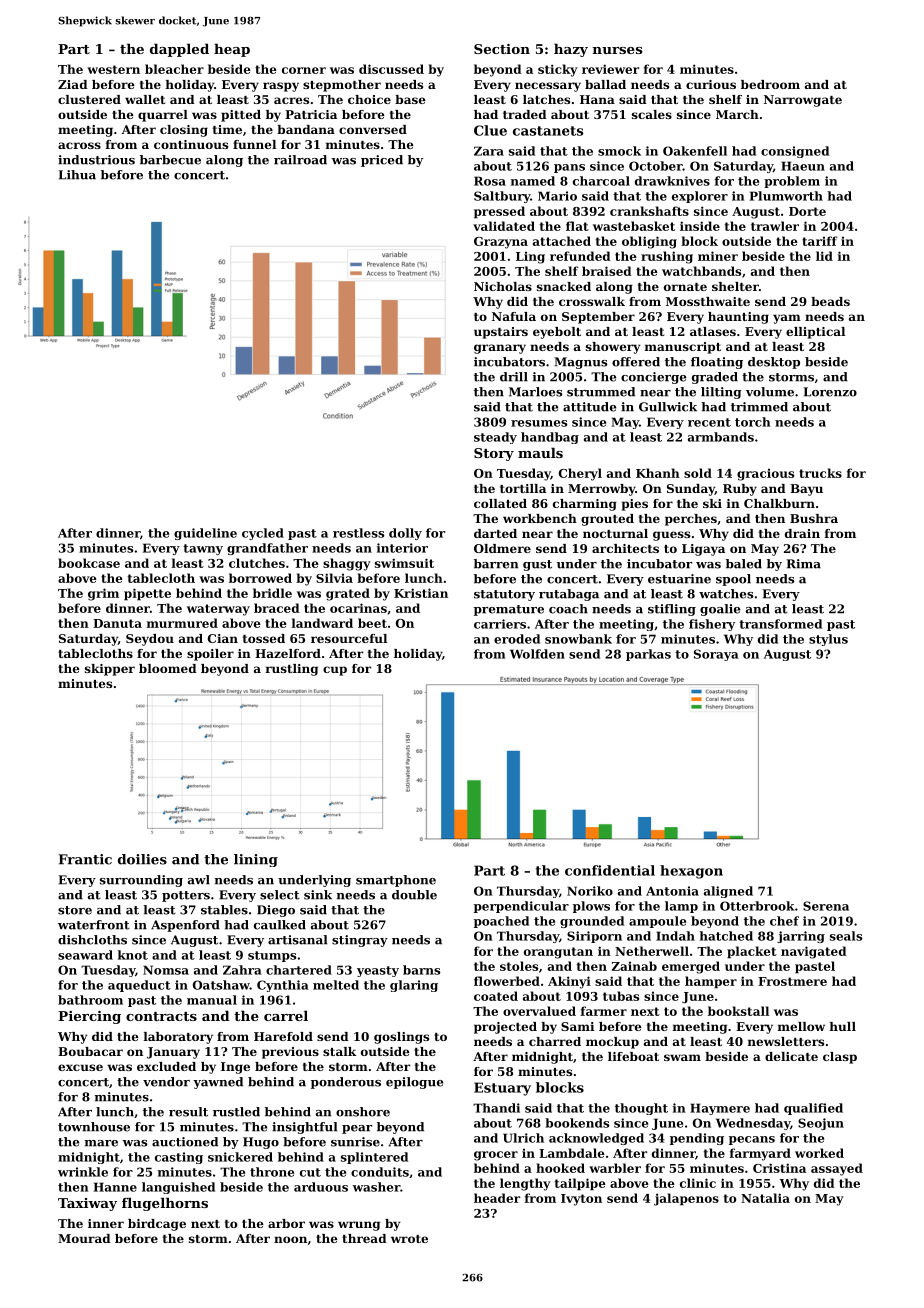 This page has width=924, height=1308. What do you see at coordinates (496, 564) in the page?
I see `barren` at bounding box center [496, 564].
